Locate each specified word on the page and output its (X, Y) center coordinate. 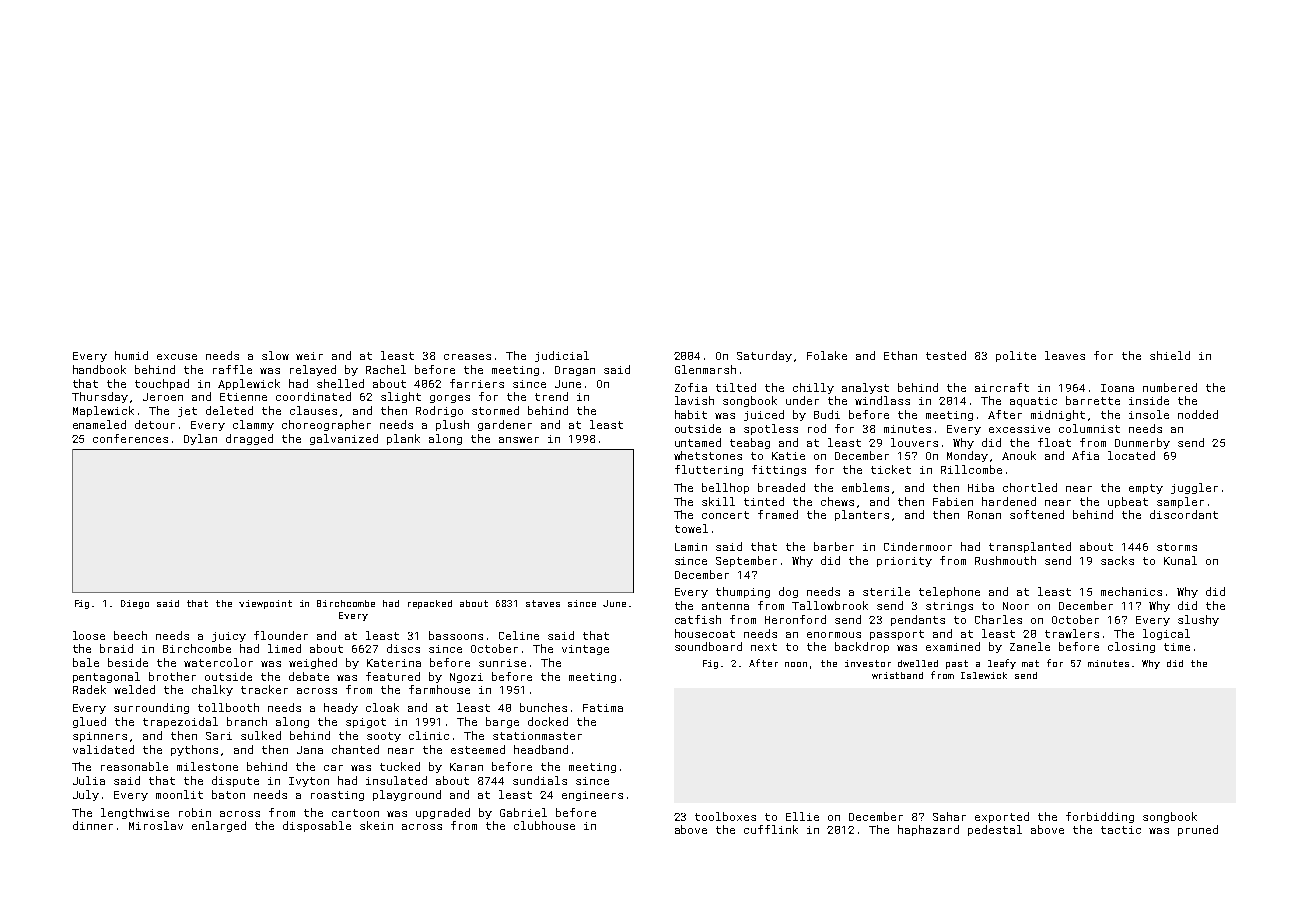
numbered (1170, 387)
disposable (317, 826)
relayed (313, 370)
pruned (1198, 830)
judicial (562, 356)
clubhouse (544, 825)
